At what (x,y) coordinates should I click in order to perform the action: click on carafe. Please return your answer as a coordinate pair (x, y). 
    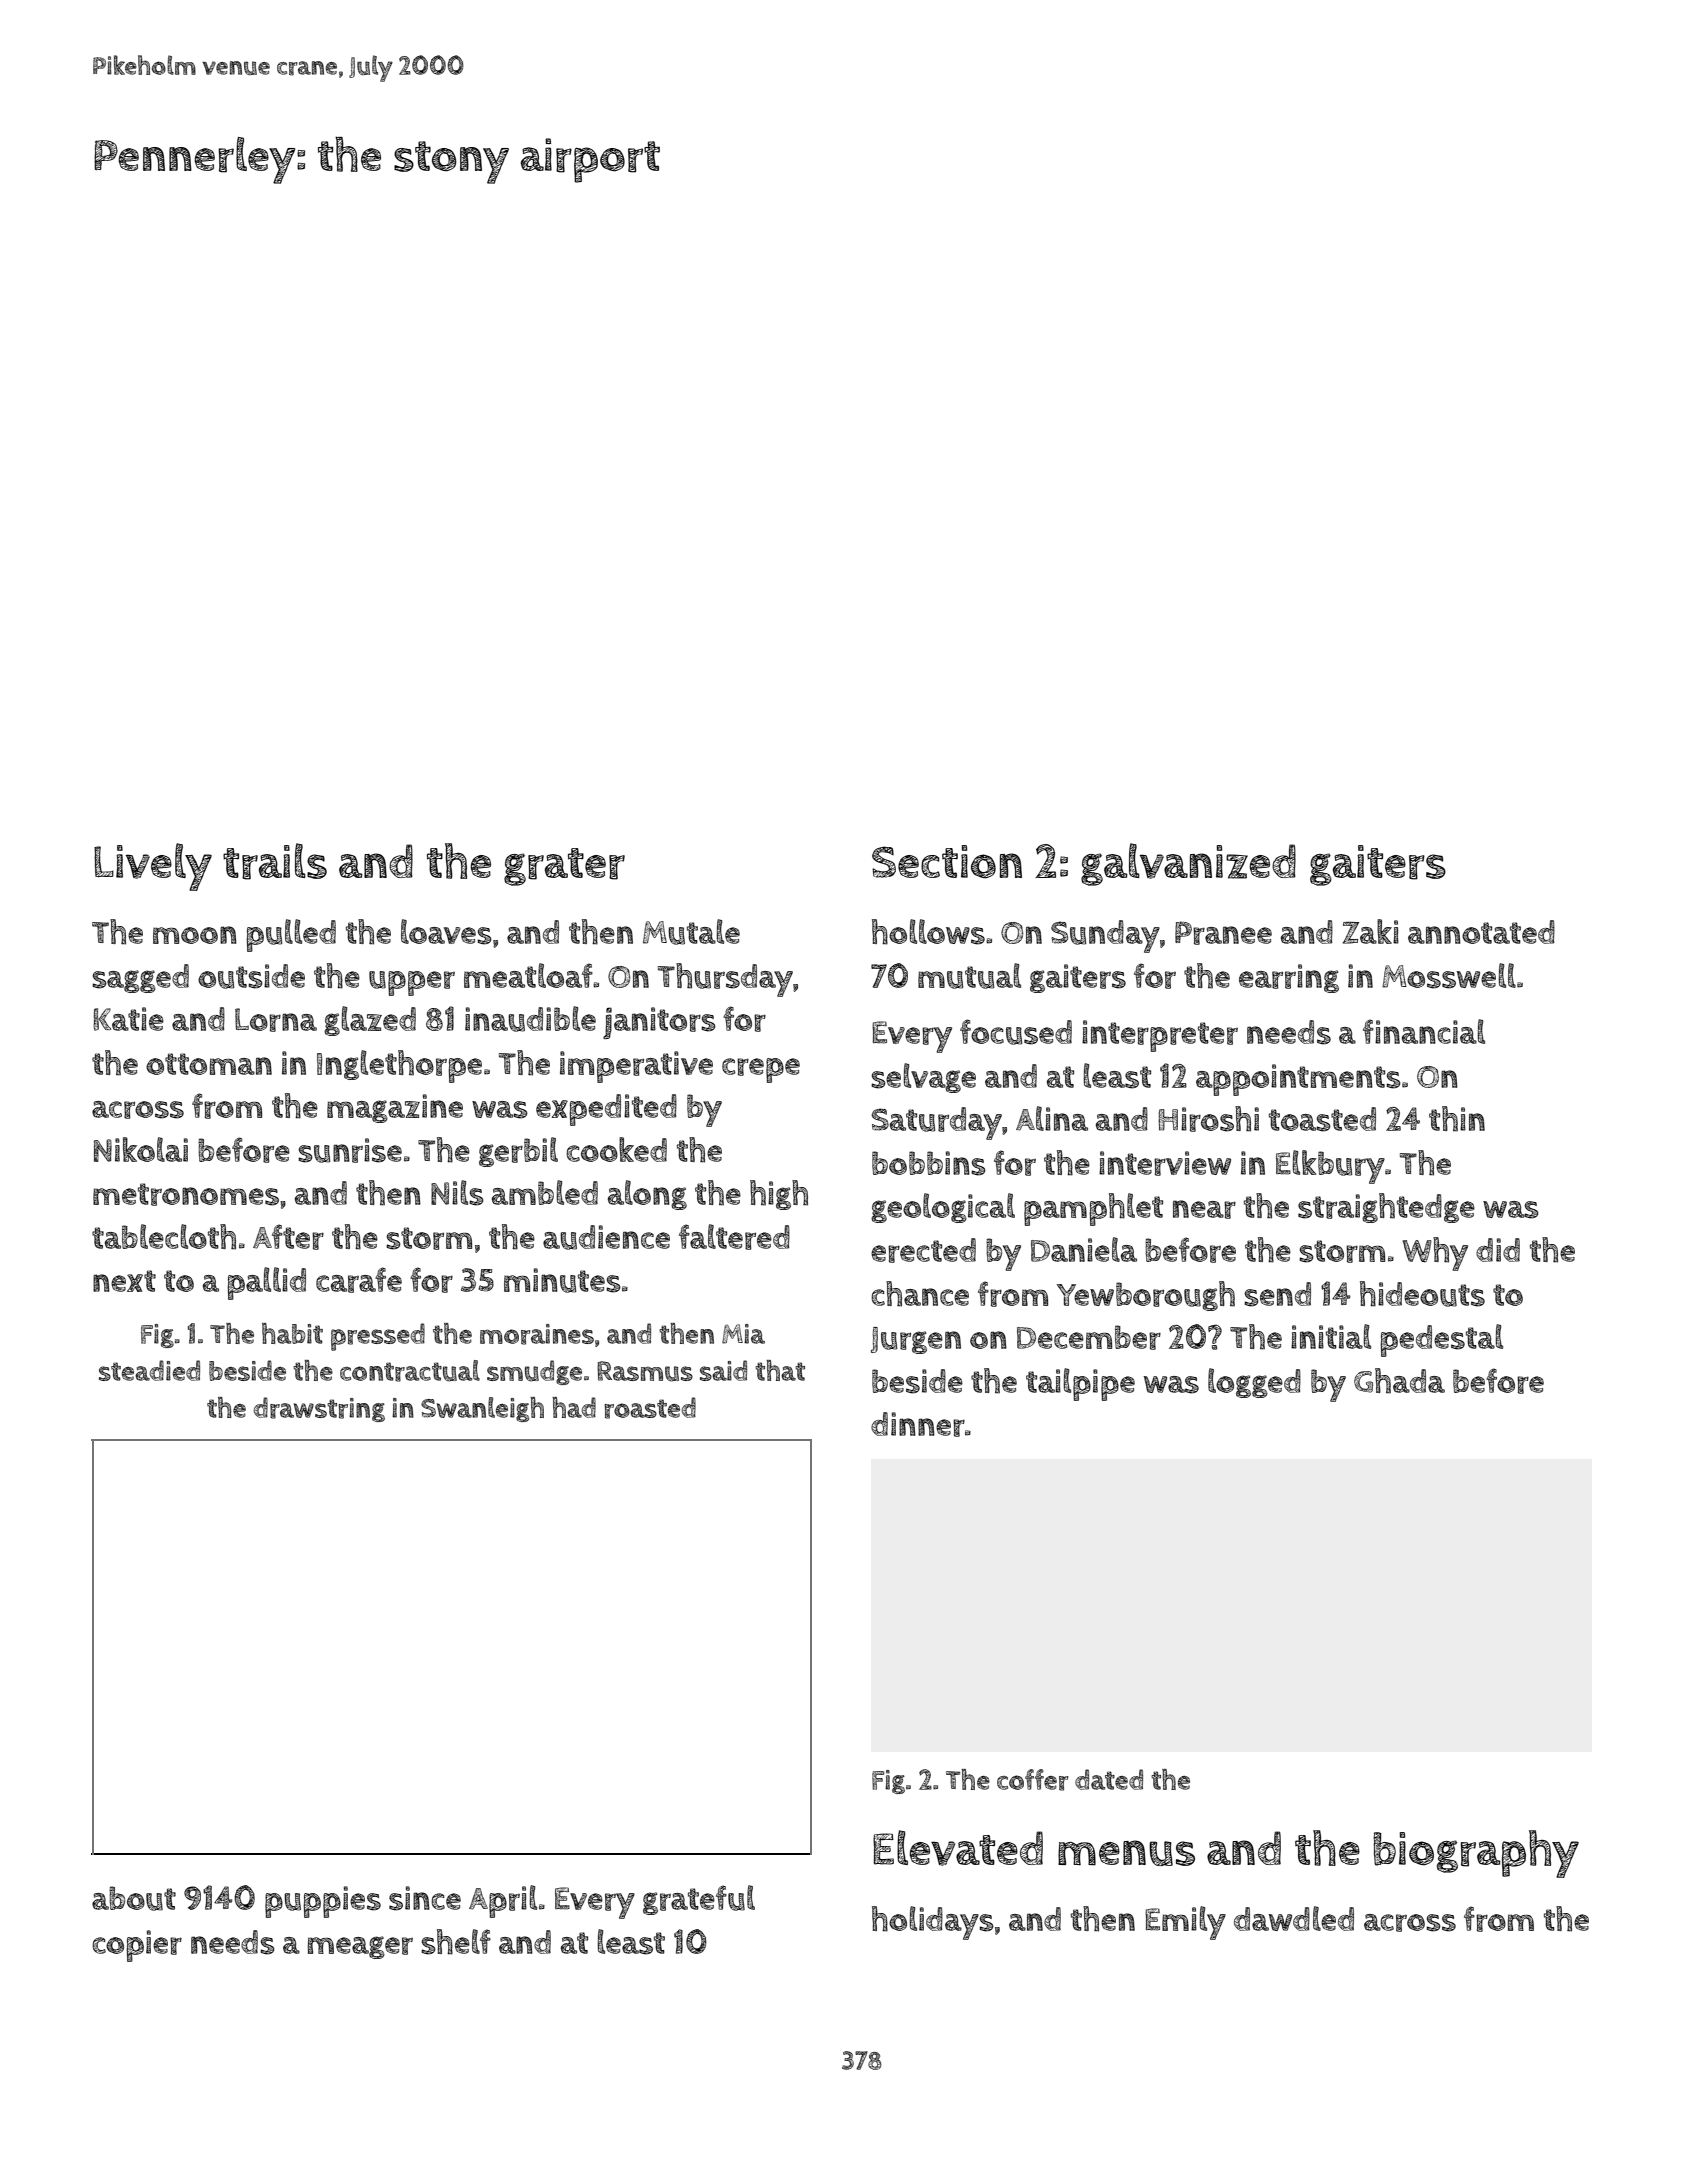
    Looking at the image, I should click on (359, 1280).
